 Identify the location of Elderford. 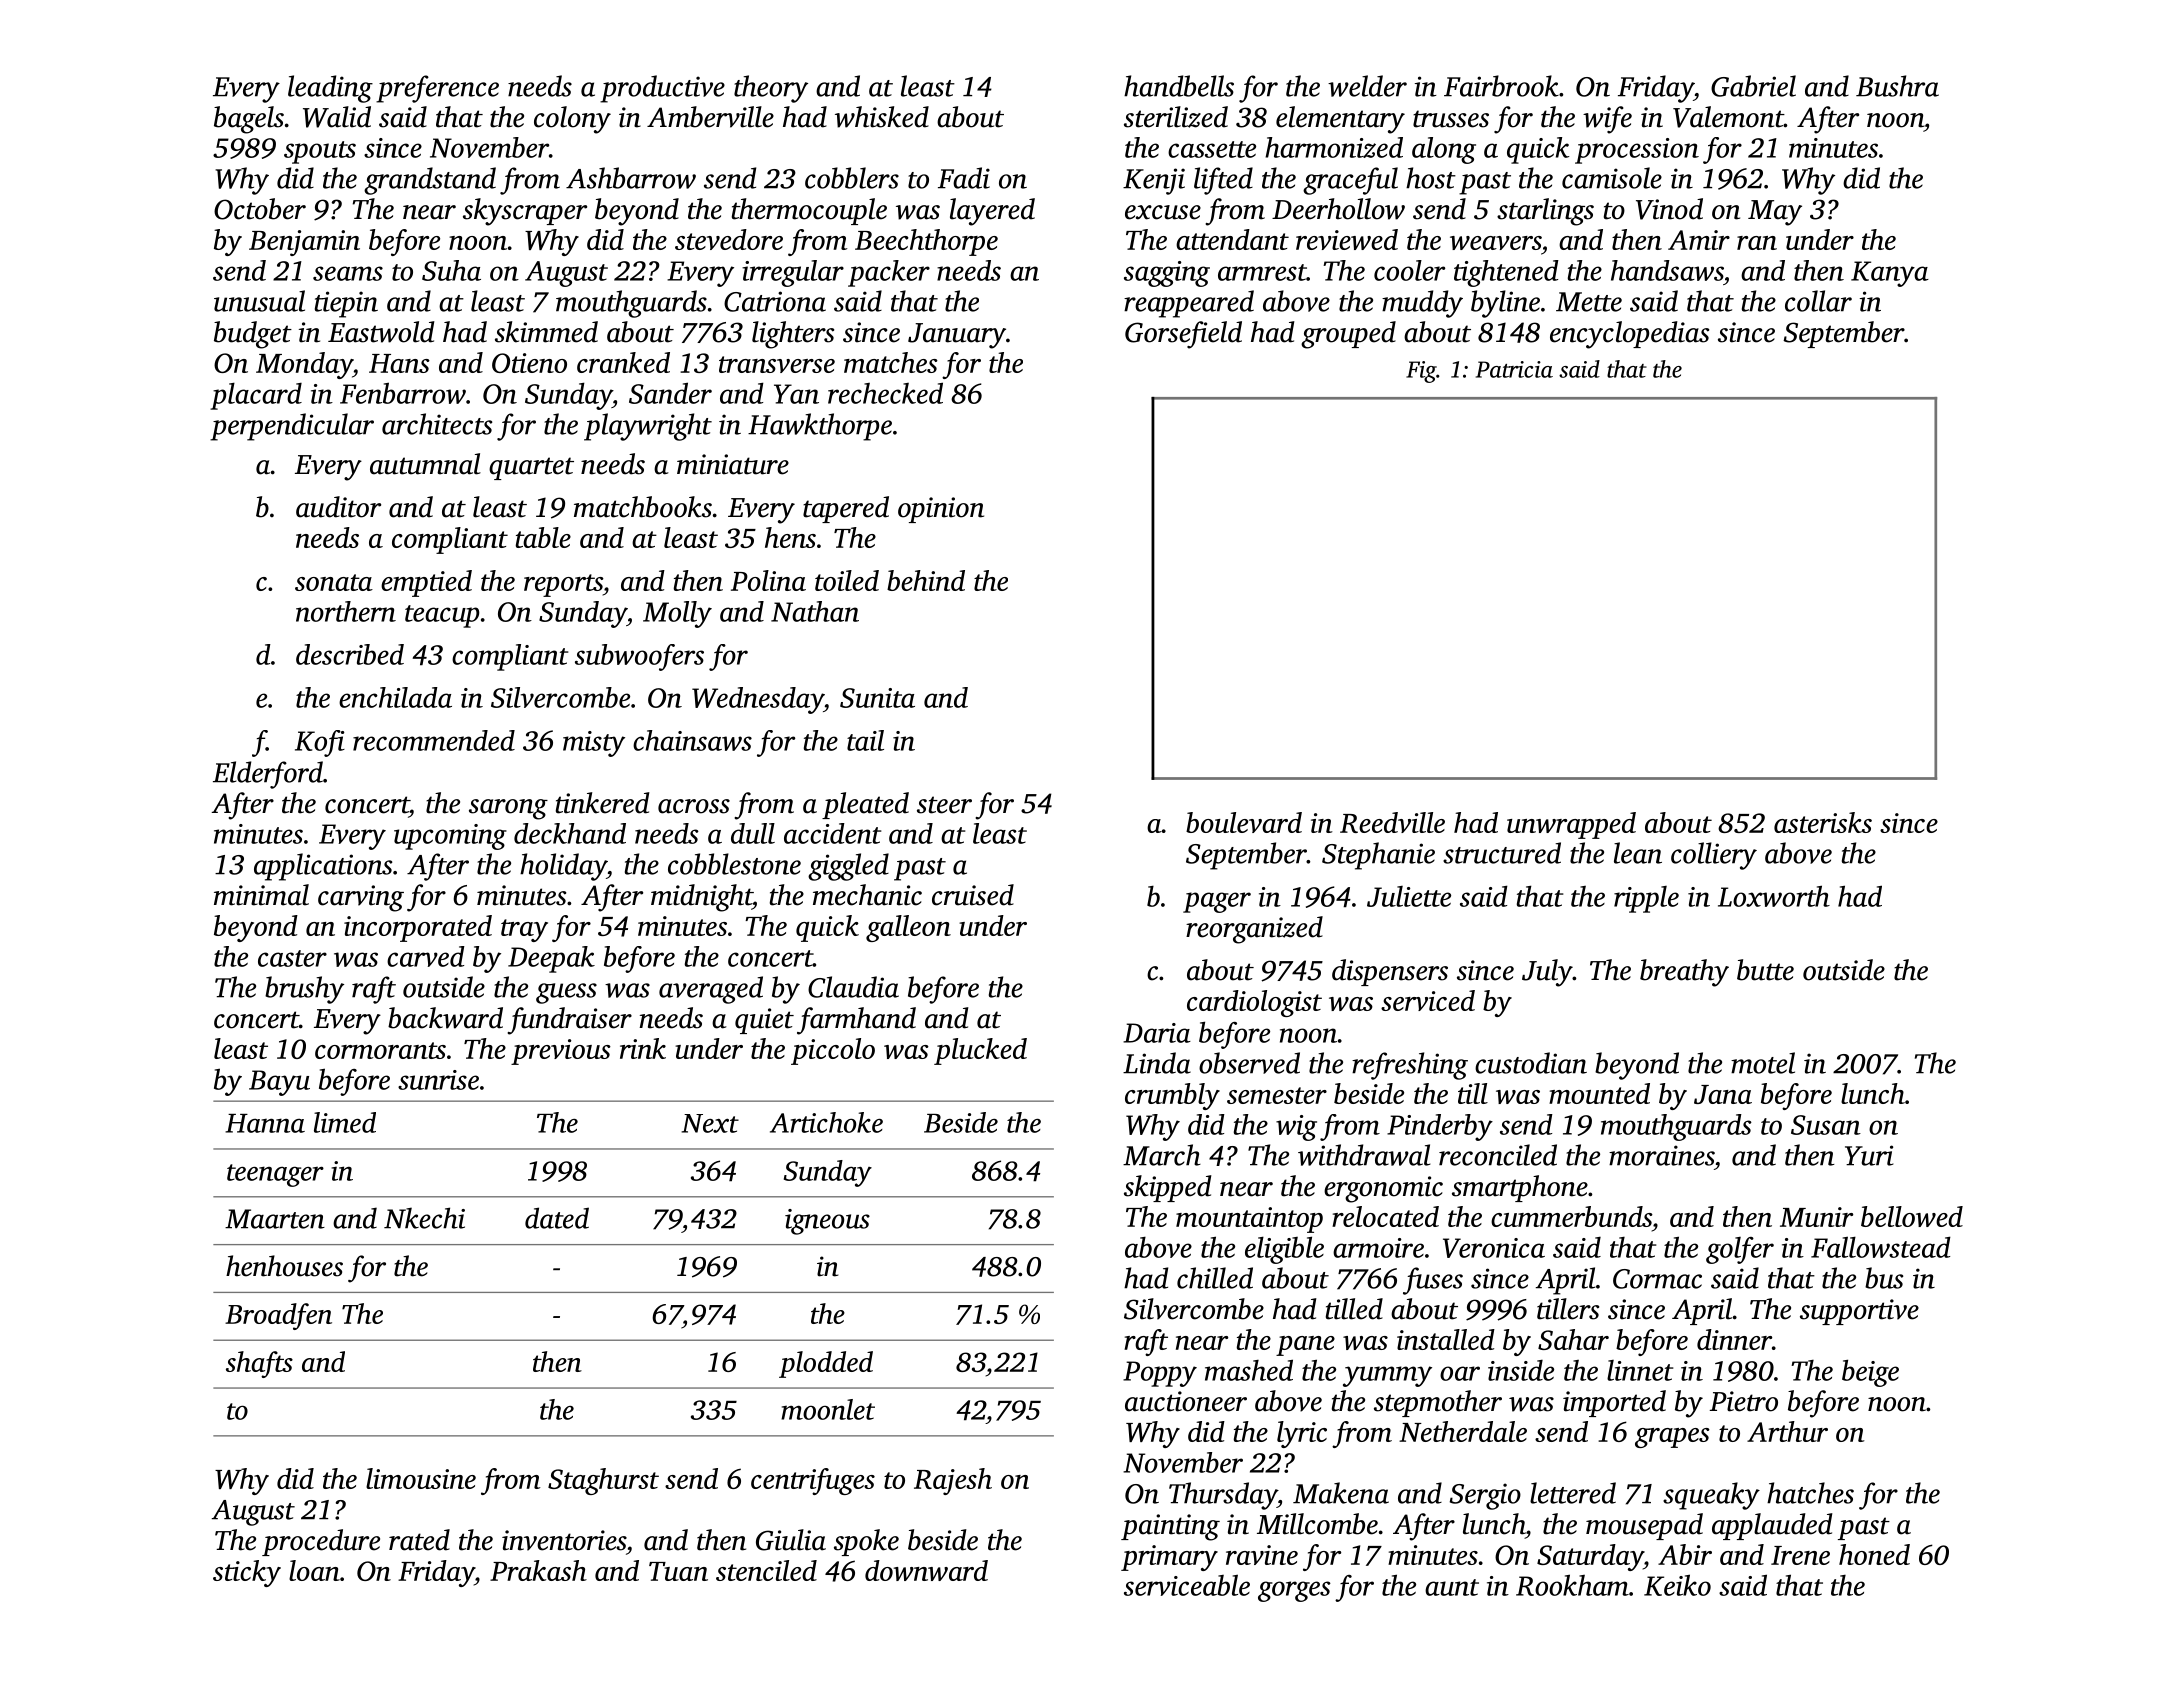
(268, 775).
